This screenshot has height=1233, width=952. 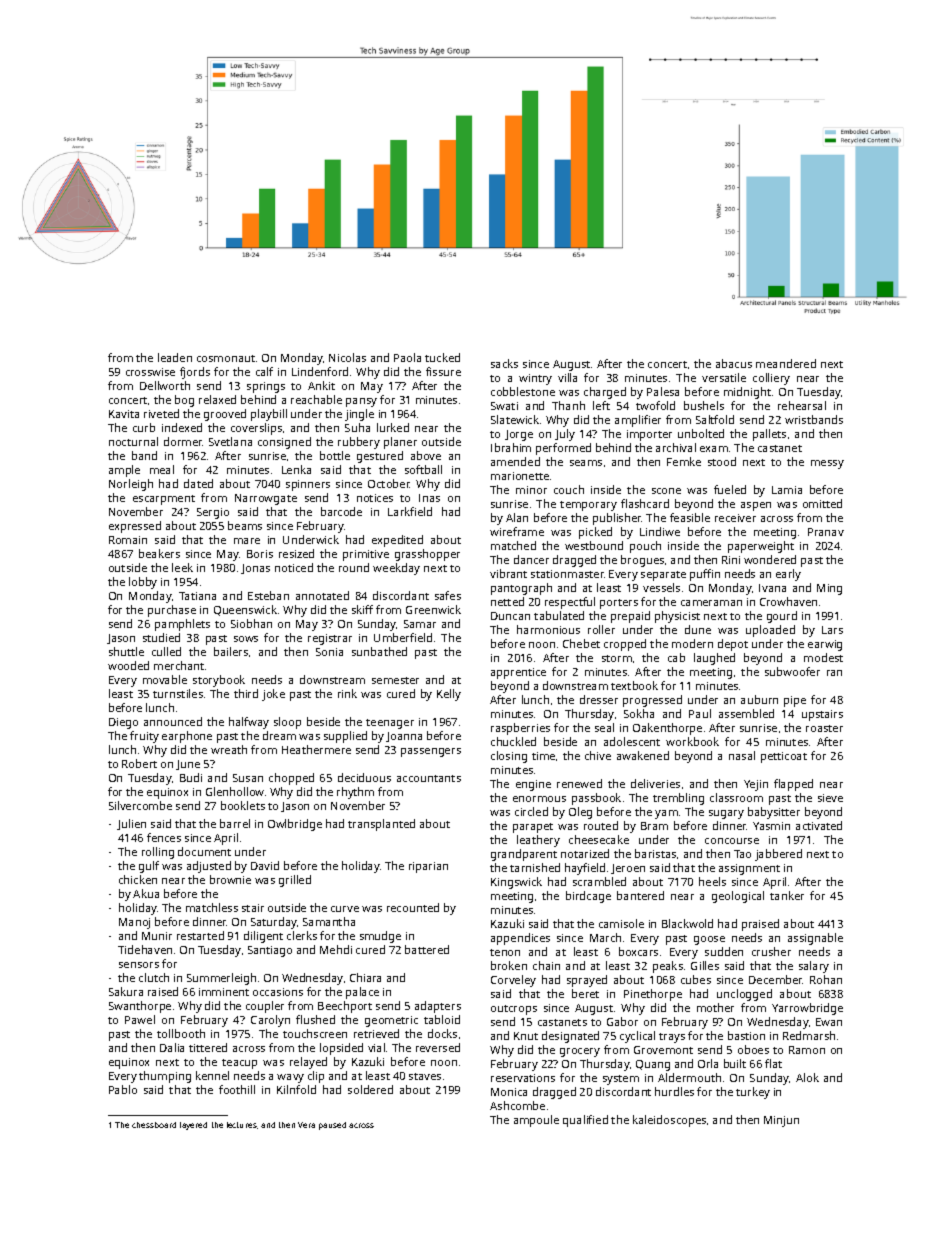 I want to click on calf, so click(x=264, y=371).
